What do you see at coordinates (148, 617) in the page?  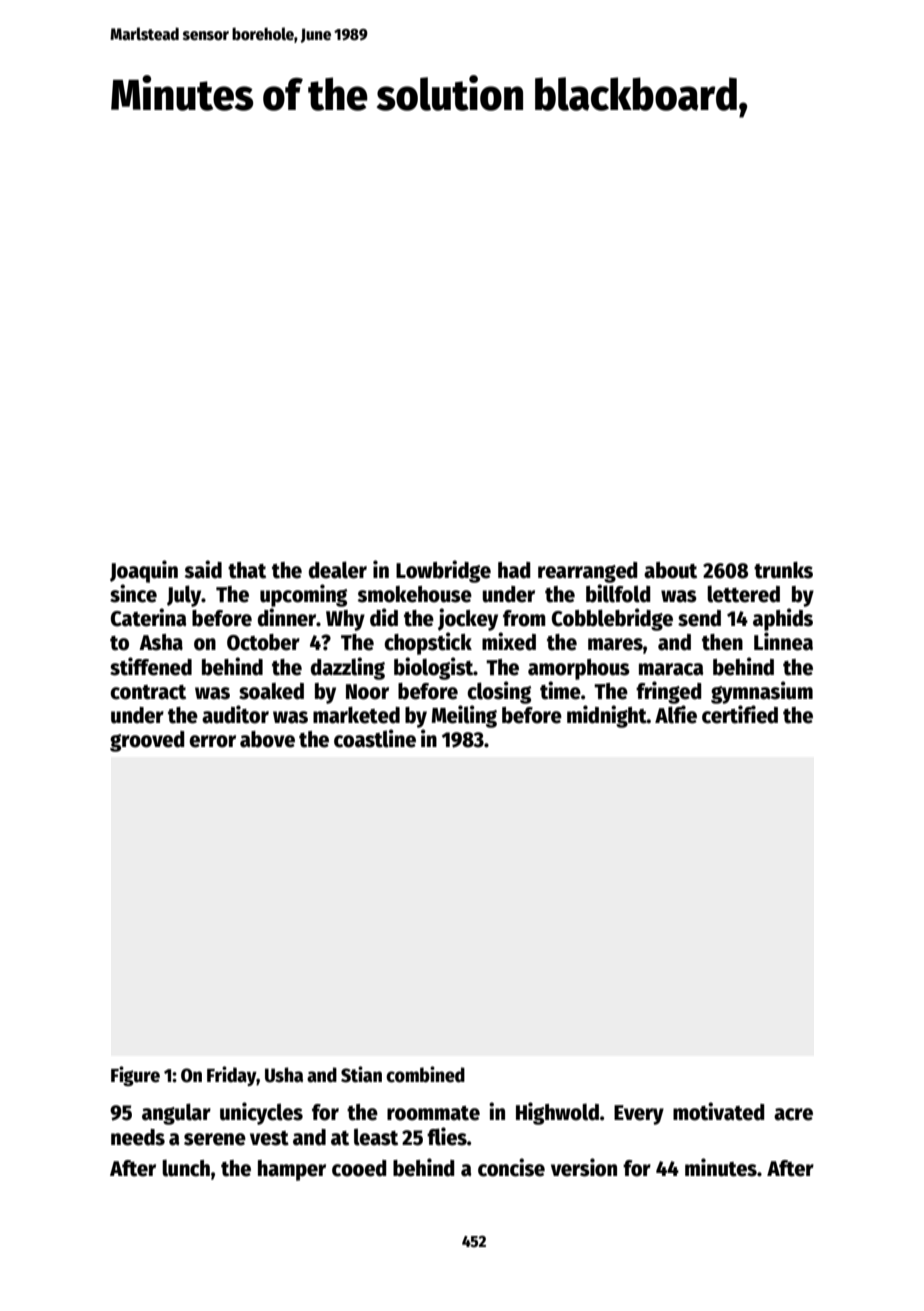 I see `Caterina` at bounding box center [148, 617].
